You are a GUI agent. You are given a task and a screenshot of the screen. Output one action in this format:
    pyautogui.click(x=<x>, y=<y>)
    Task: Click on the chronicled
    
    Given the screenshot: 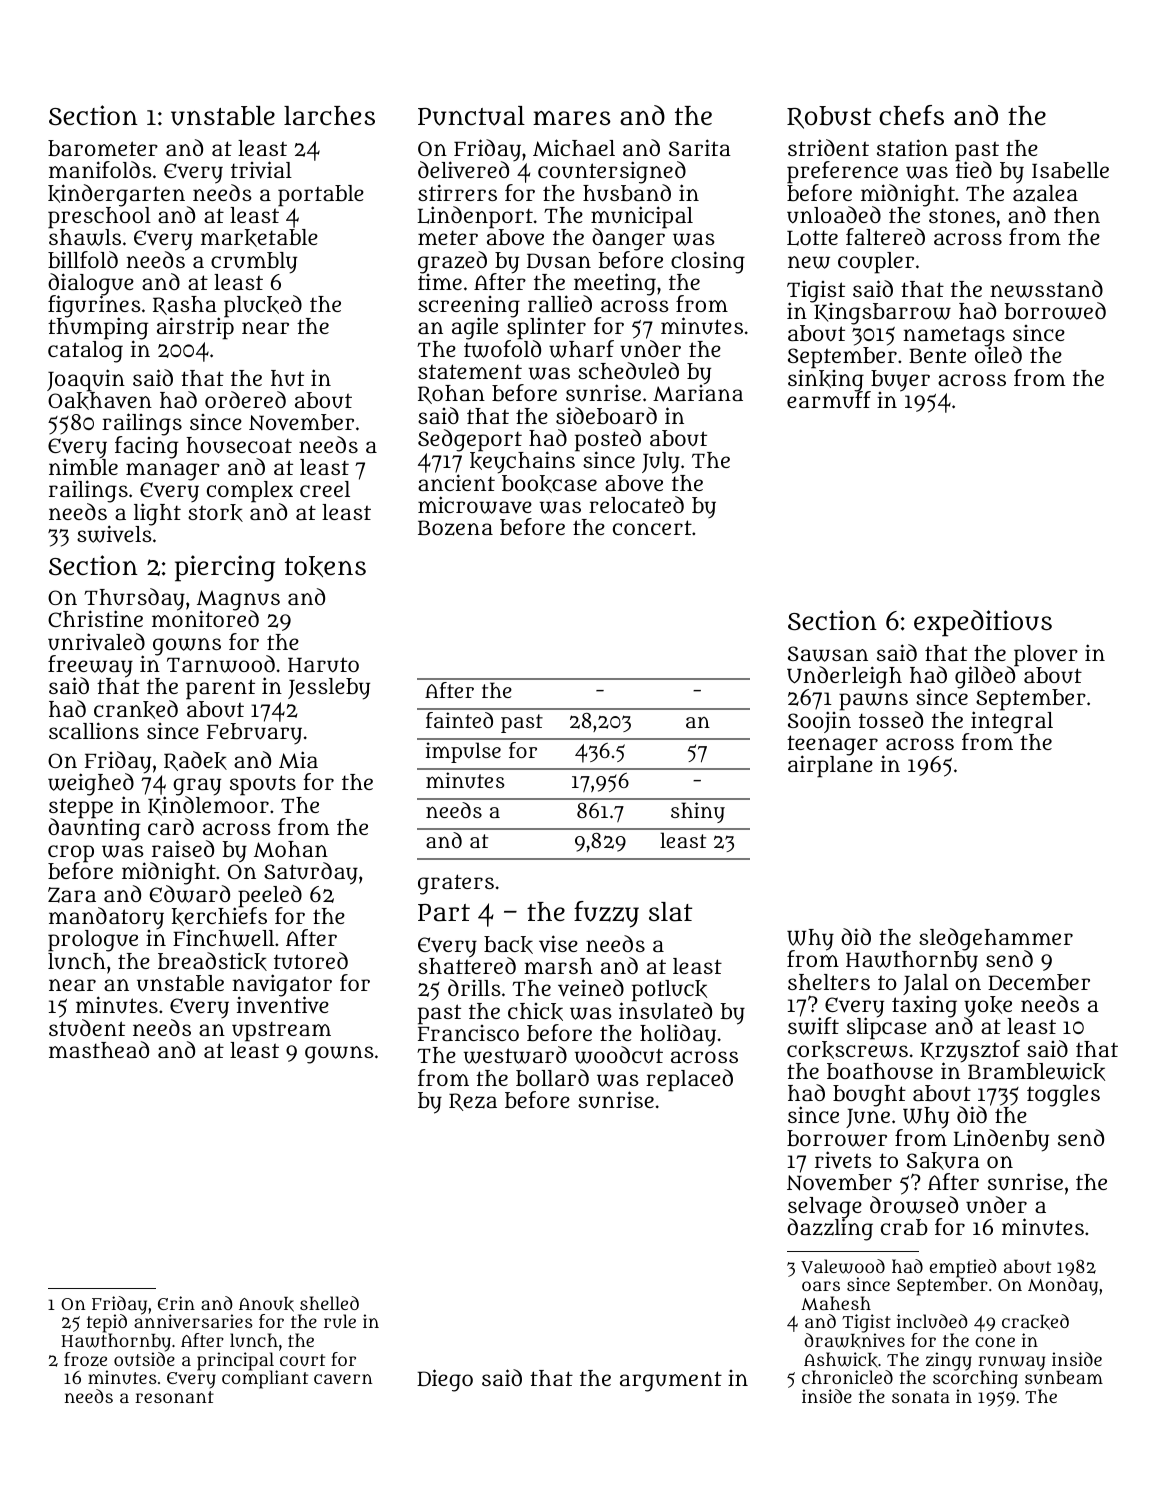 What is the action you would take?
    pyautogui.click(x=847, y=1377)
